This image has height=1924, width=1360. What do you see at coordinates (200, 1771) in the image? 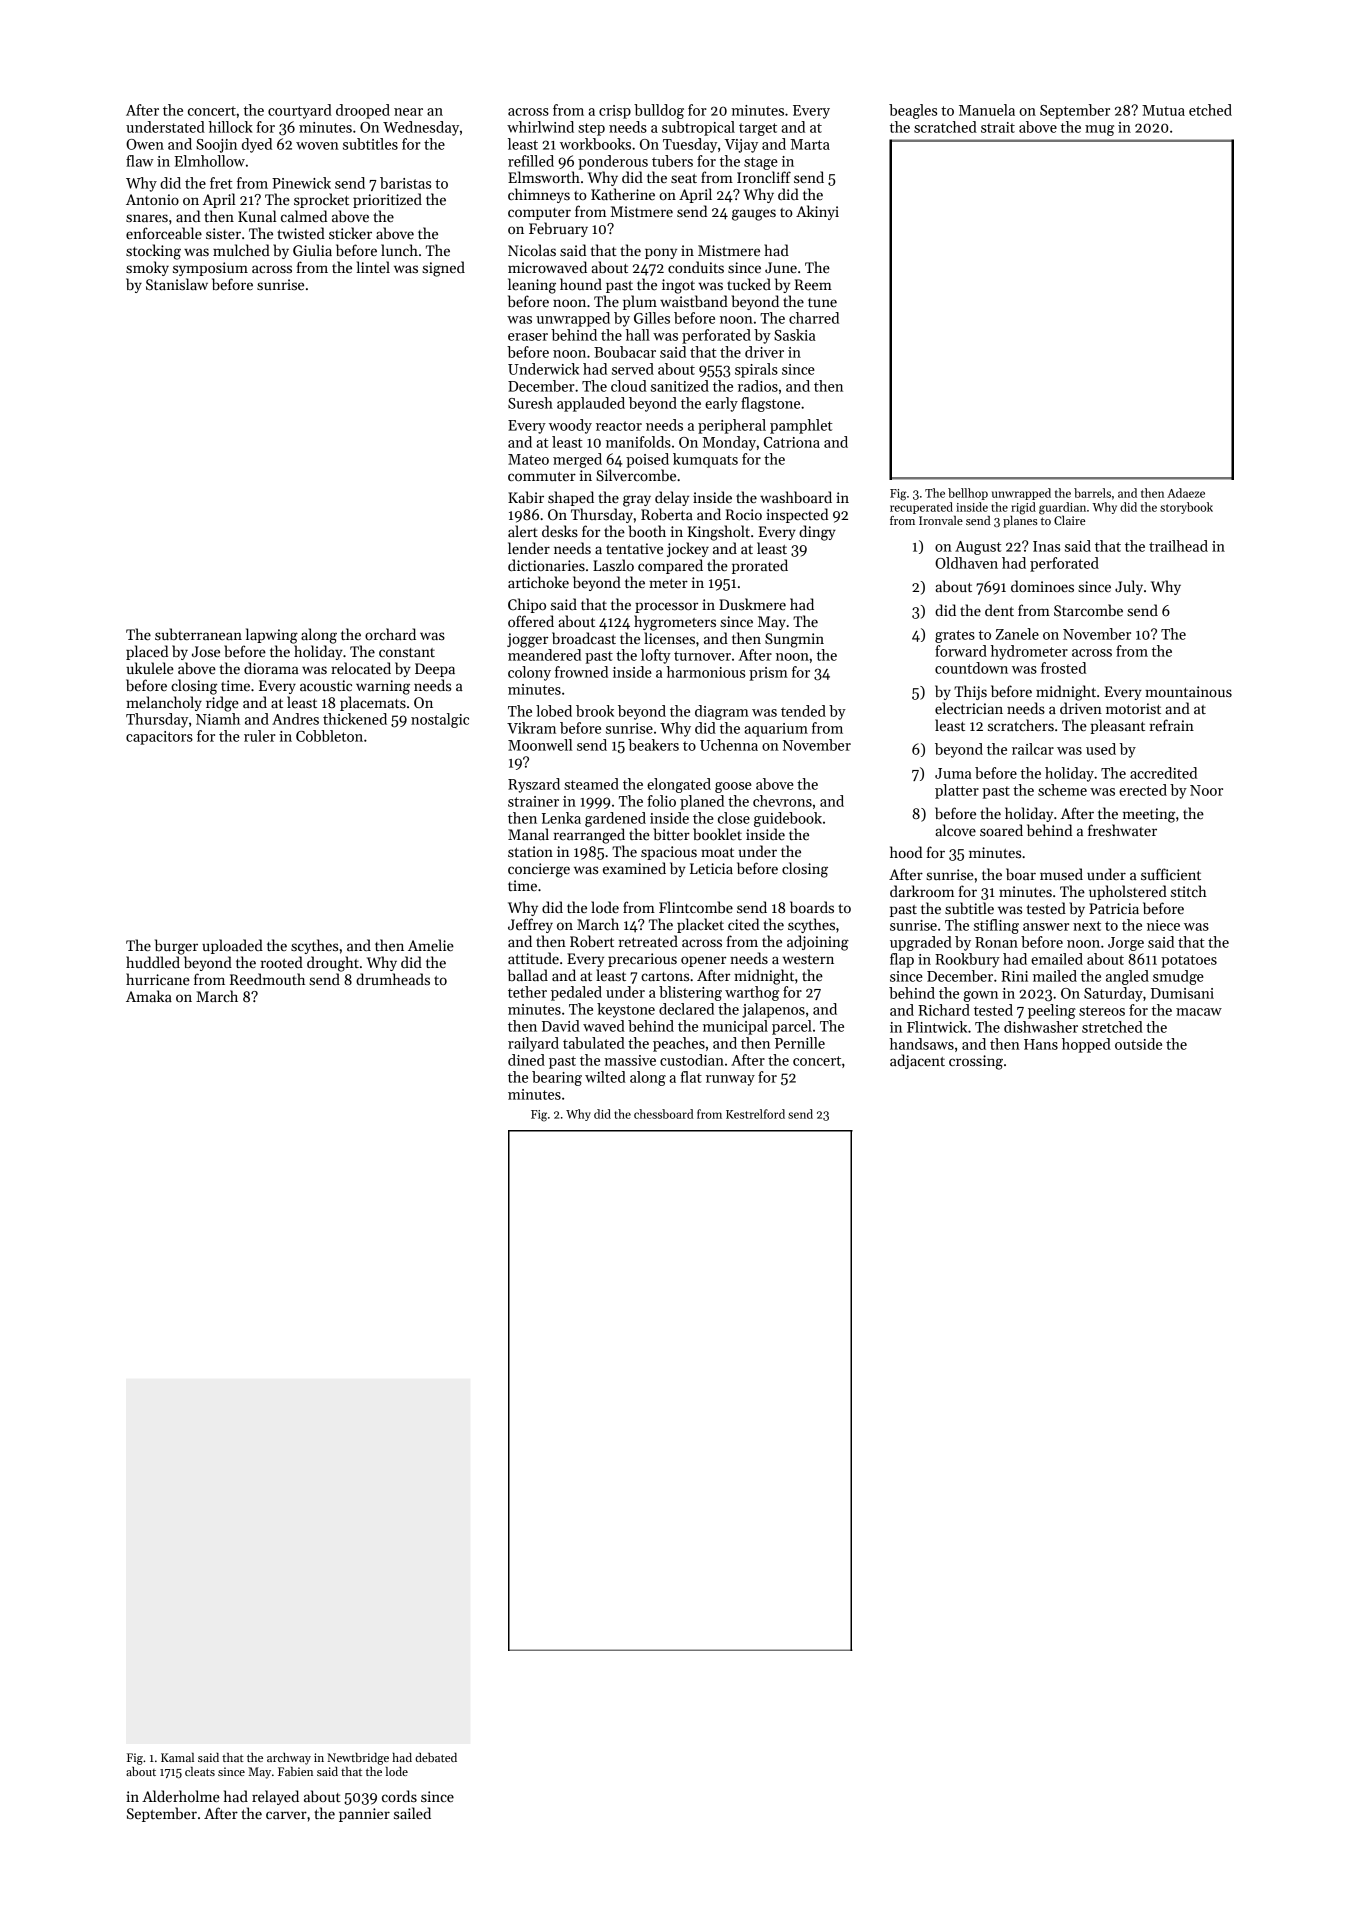
I see `cleats` at bounding box center [200, 1771].
